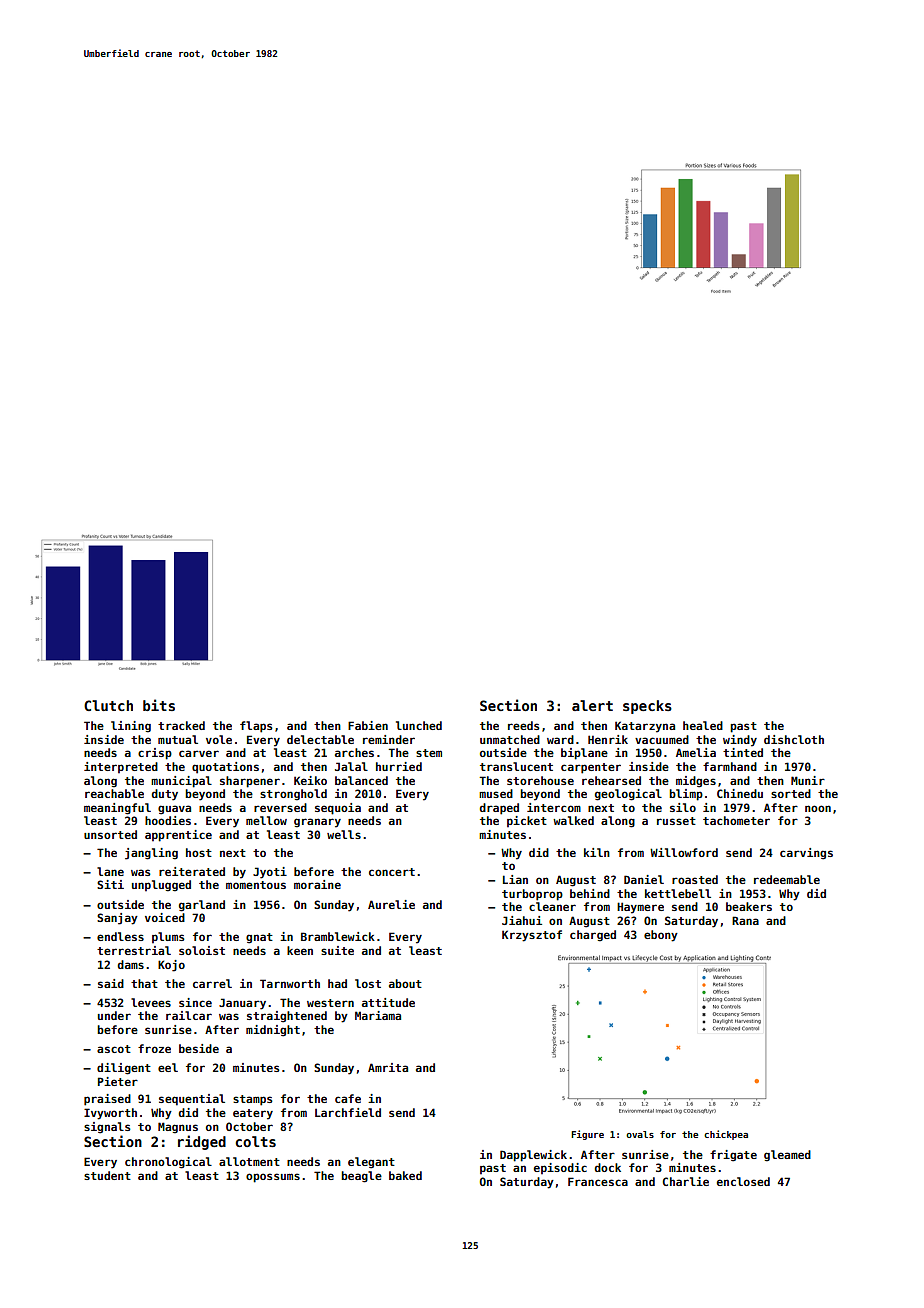  Describe the element at coordinates (647, 707) in the screenshot. I see `specks` at that location.
